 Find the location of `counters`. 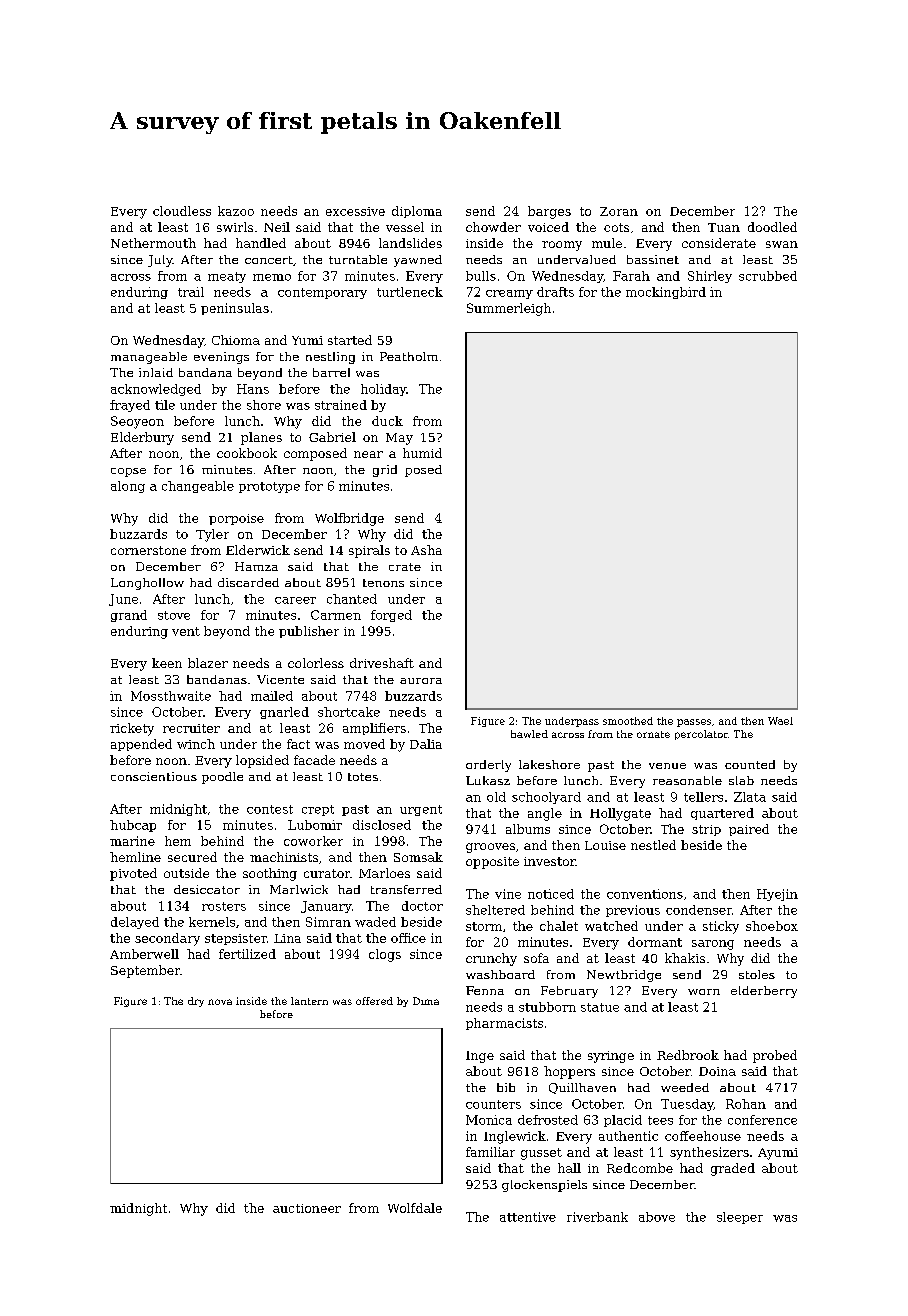

counters is located at coordinates (493, 1104).
